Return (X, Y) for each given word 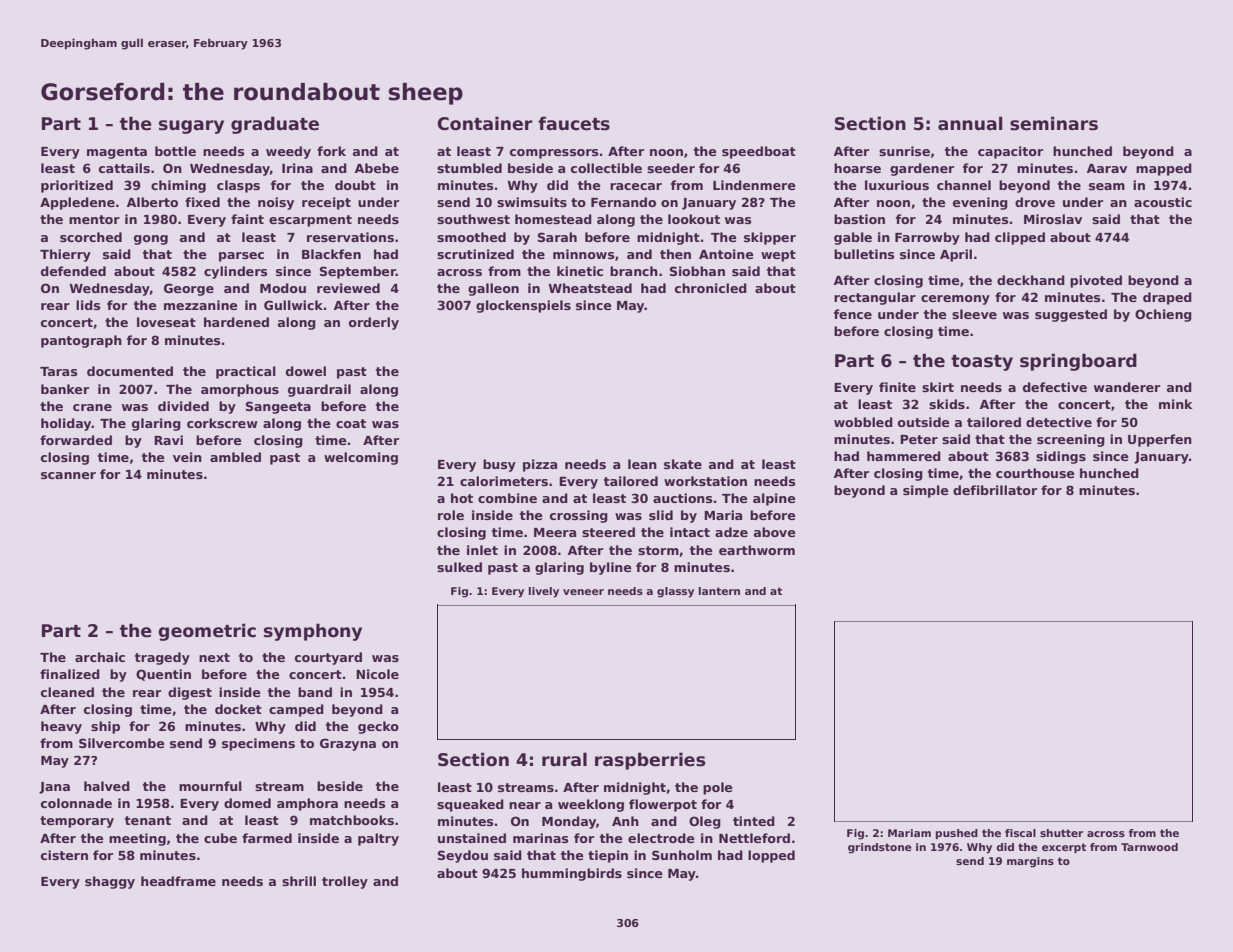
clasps (238, 186)
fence (853, 314)
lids (88, 305)
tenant (148, 820)
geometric (207, 632)
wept (778, 256)
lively (544, 592)
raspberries (650, 761)
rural (564, 759)
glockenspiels (523, 306)
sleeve (974, 314)
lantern (719, 591)
